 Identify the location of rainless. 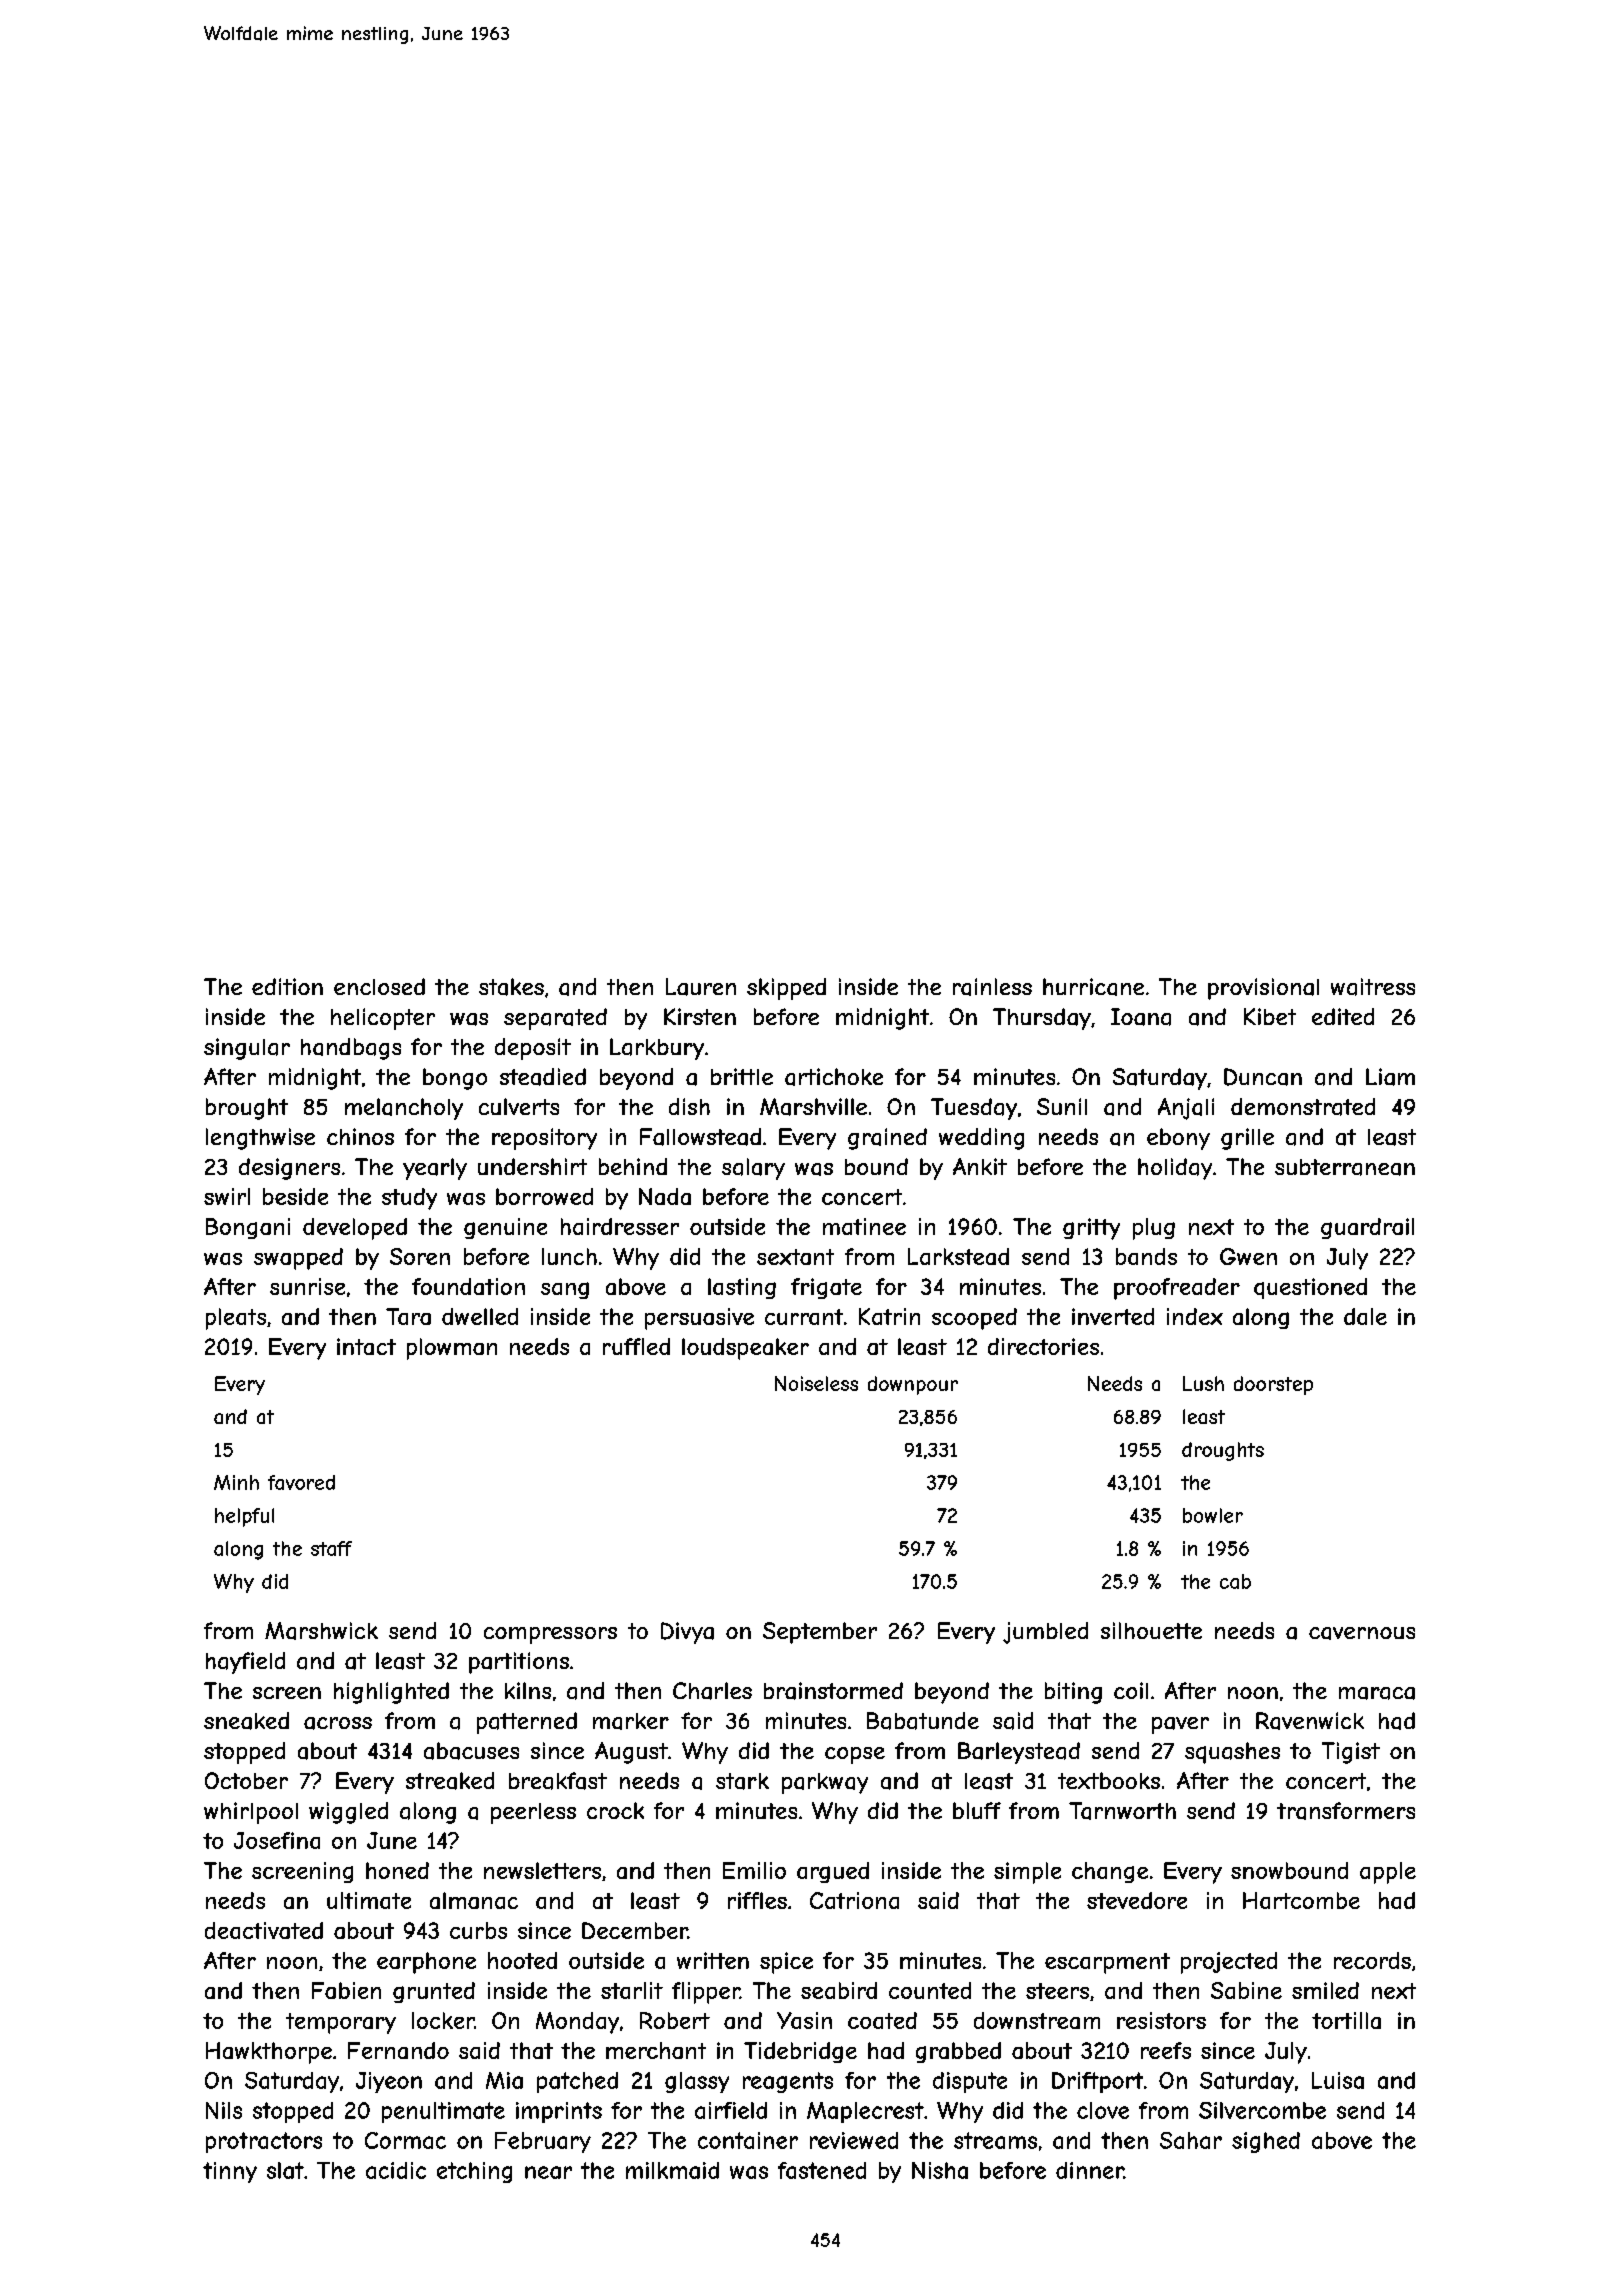
(992, 987).
